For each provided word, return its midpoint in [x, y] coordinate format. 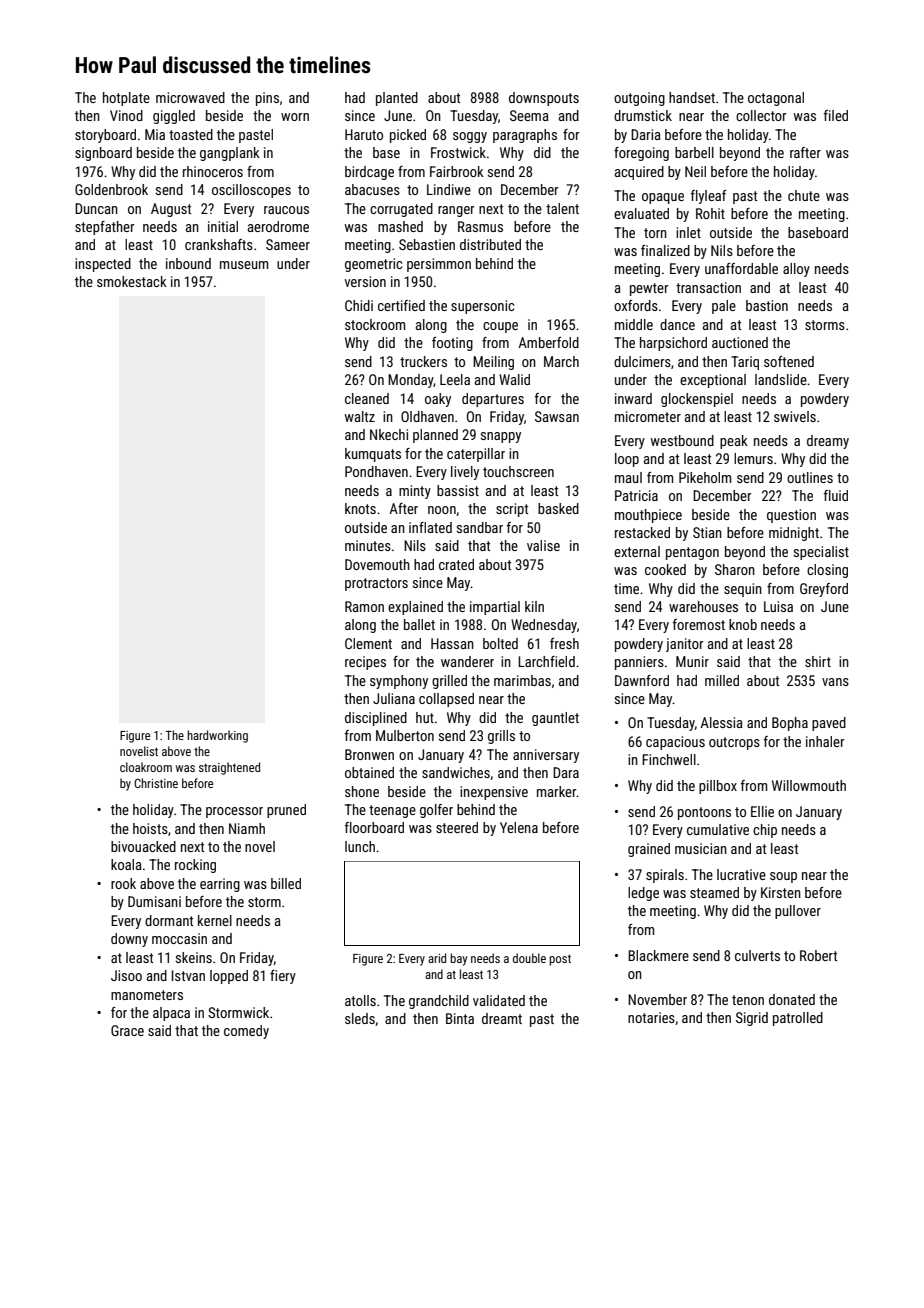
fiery [283, 977]
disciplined [376, 719]
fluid [836, 495]
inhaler [825, 741]
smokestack [132, 281]
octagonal [776, 99]
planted [397, 99]
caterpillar [476, 455]
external [637, 551]
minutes [368, 545]
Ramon [364, 606]
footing [452, 344]
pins [267, 99]
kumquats [373, 455]
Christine [156, 783]
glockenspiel [697, 400]
